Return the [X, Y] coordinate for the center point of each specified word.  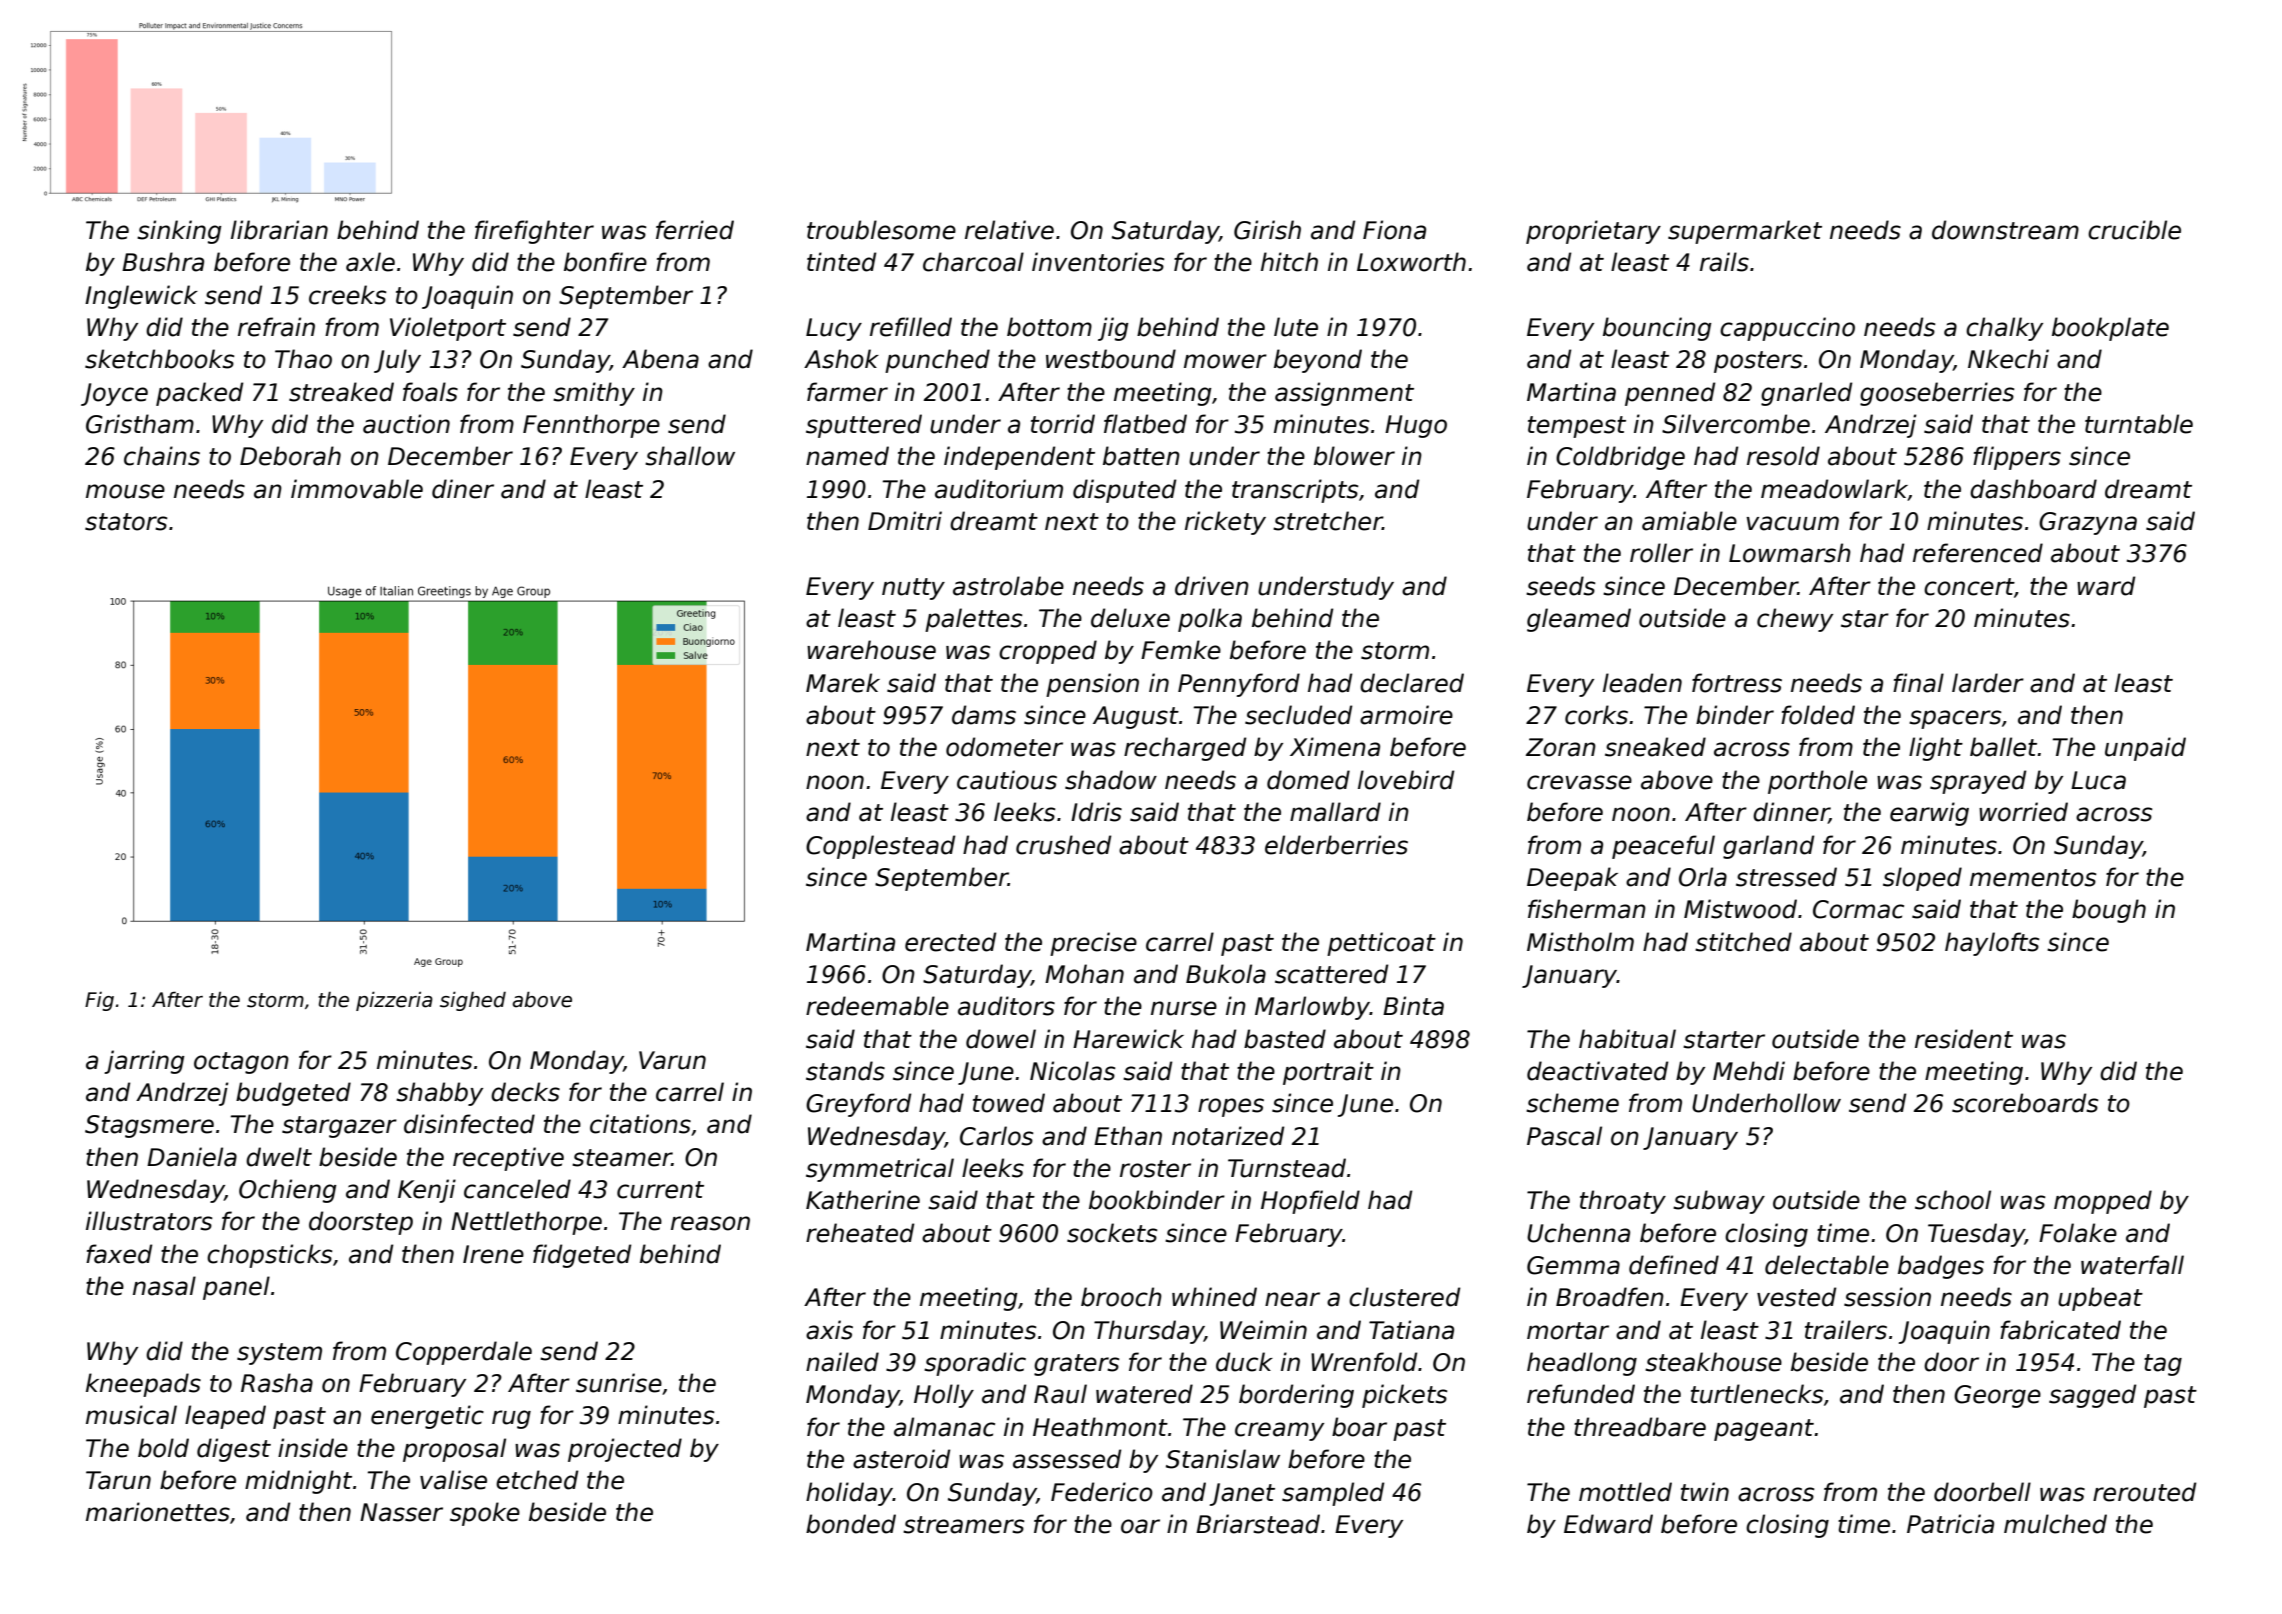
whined [1214, 1297]
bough [2109, 911]
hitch [1289, 262]
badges [1941, 1267]
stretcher [1327, 521]
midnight [298, 1482]
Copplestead [880, 847]
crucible [2134, 230]
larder [1988, 683]
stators [126, 522]
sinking [179, 232]
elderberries [1336, 845]
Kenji [427, 1191]
